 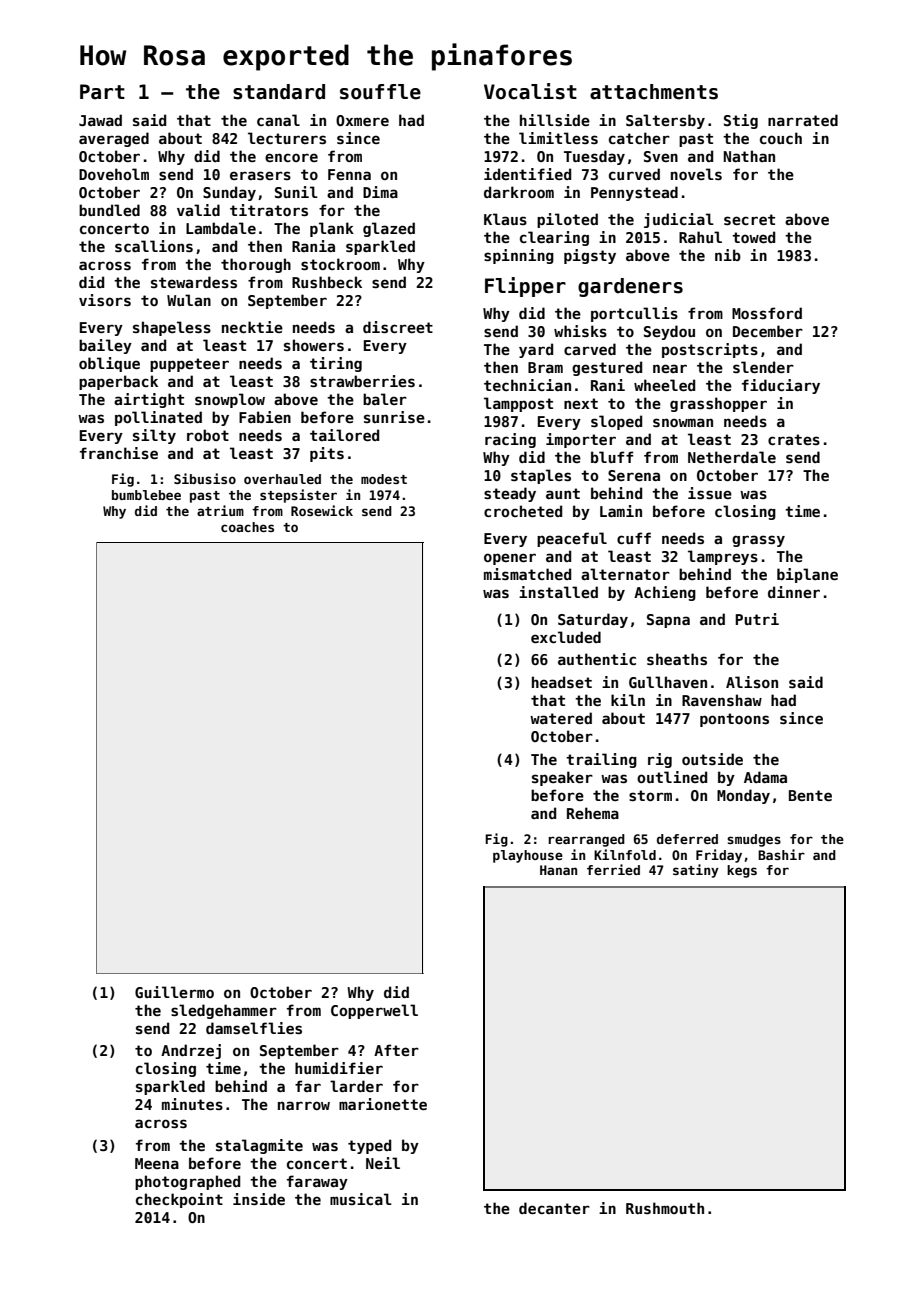 I want to click on damselflies, so click(x=254, y=1028).
